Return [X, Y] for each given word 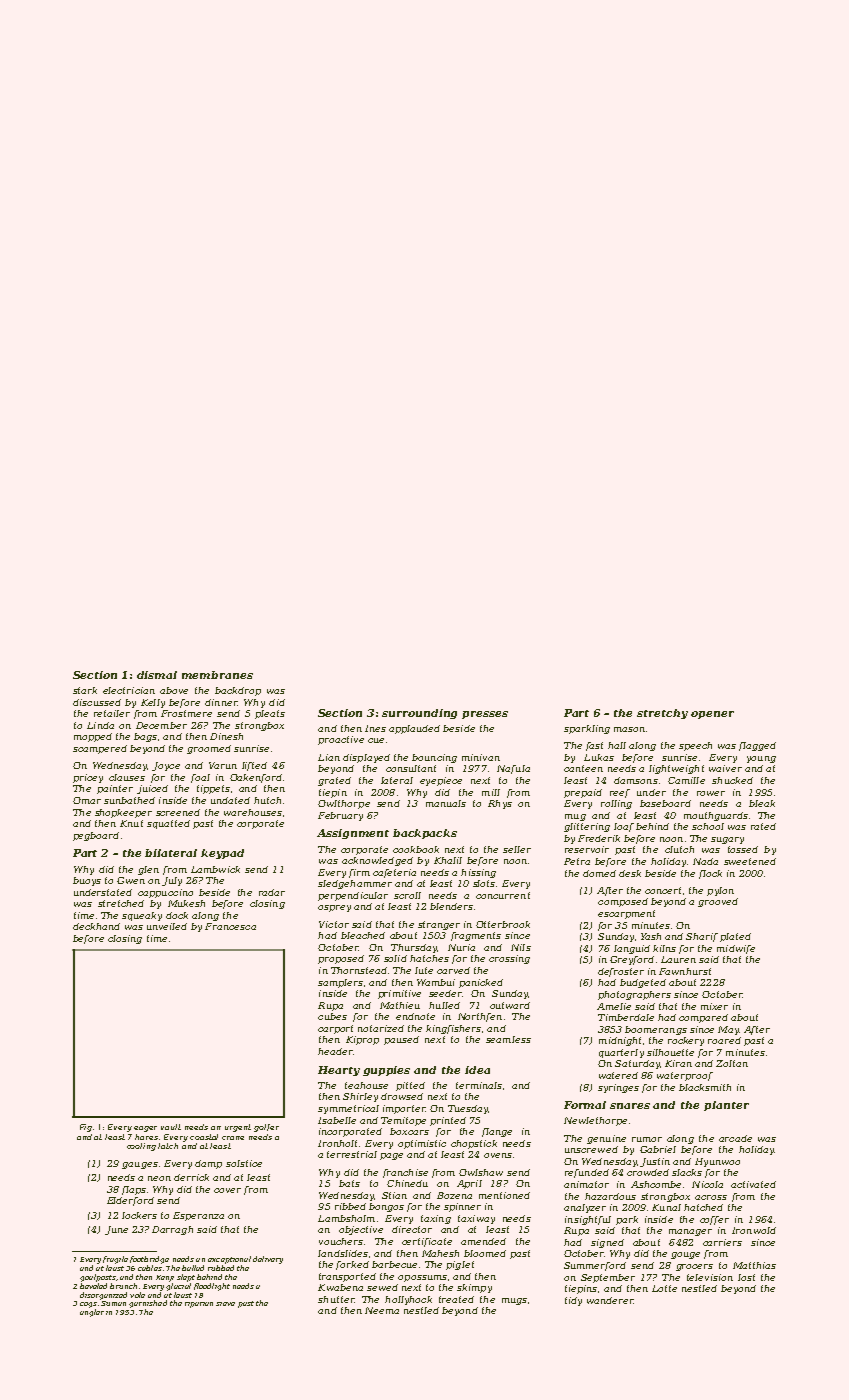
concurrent [503, 895]
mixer [714, 1006]
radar [272, 892]
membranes [217, 675]
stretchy [662, 714]
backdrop [238, 691]
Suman [113, 1303]
